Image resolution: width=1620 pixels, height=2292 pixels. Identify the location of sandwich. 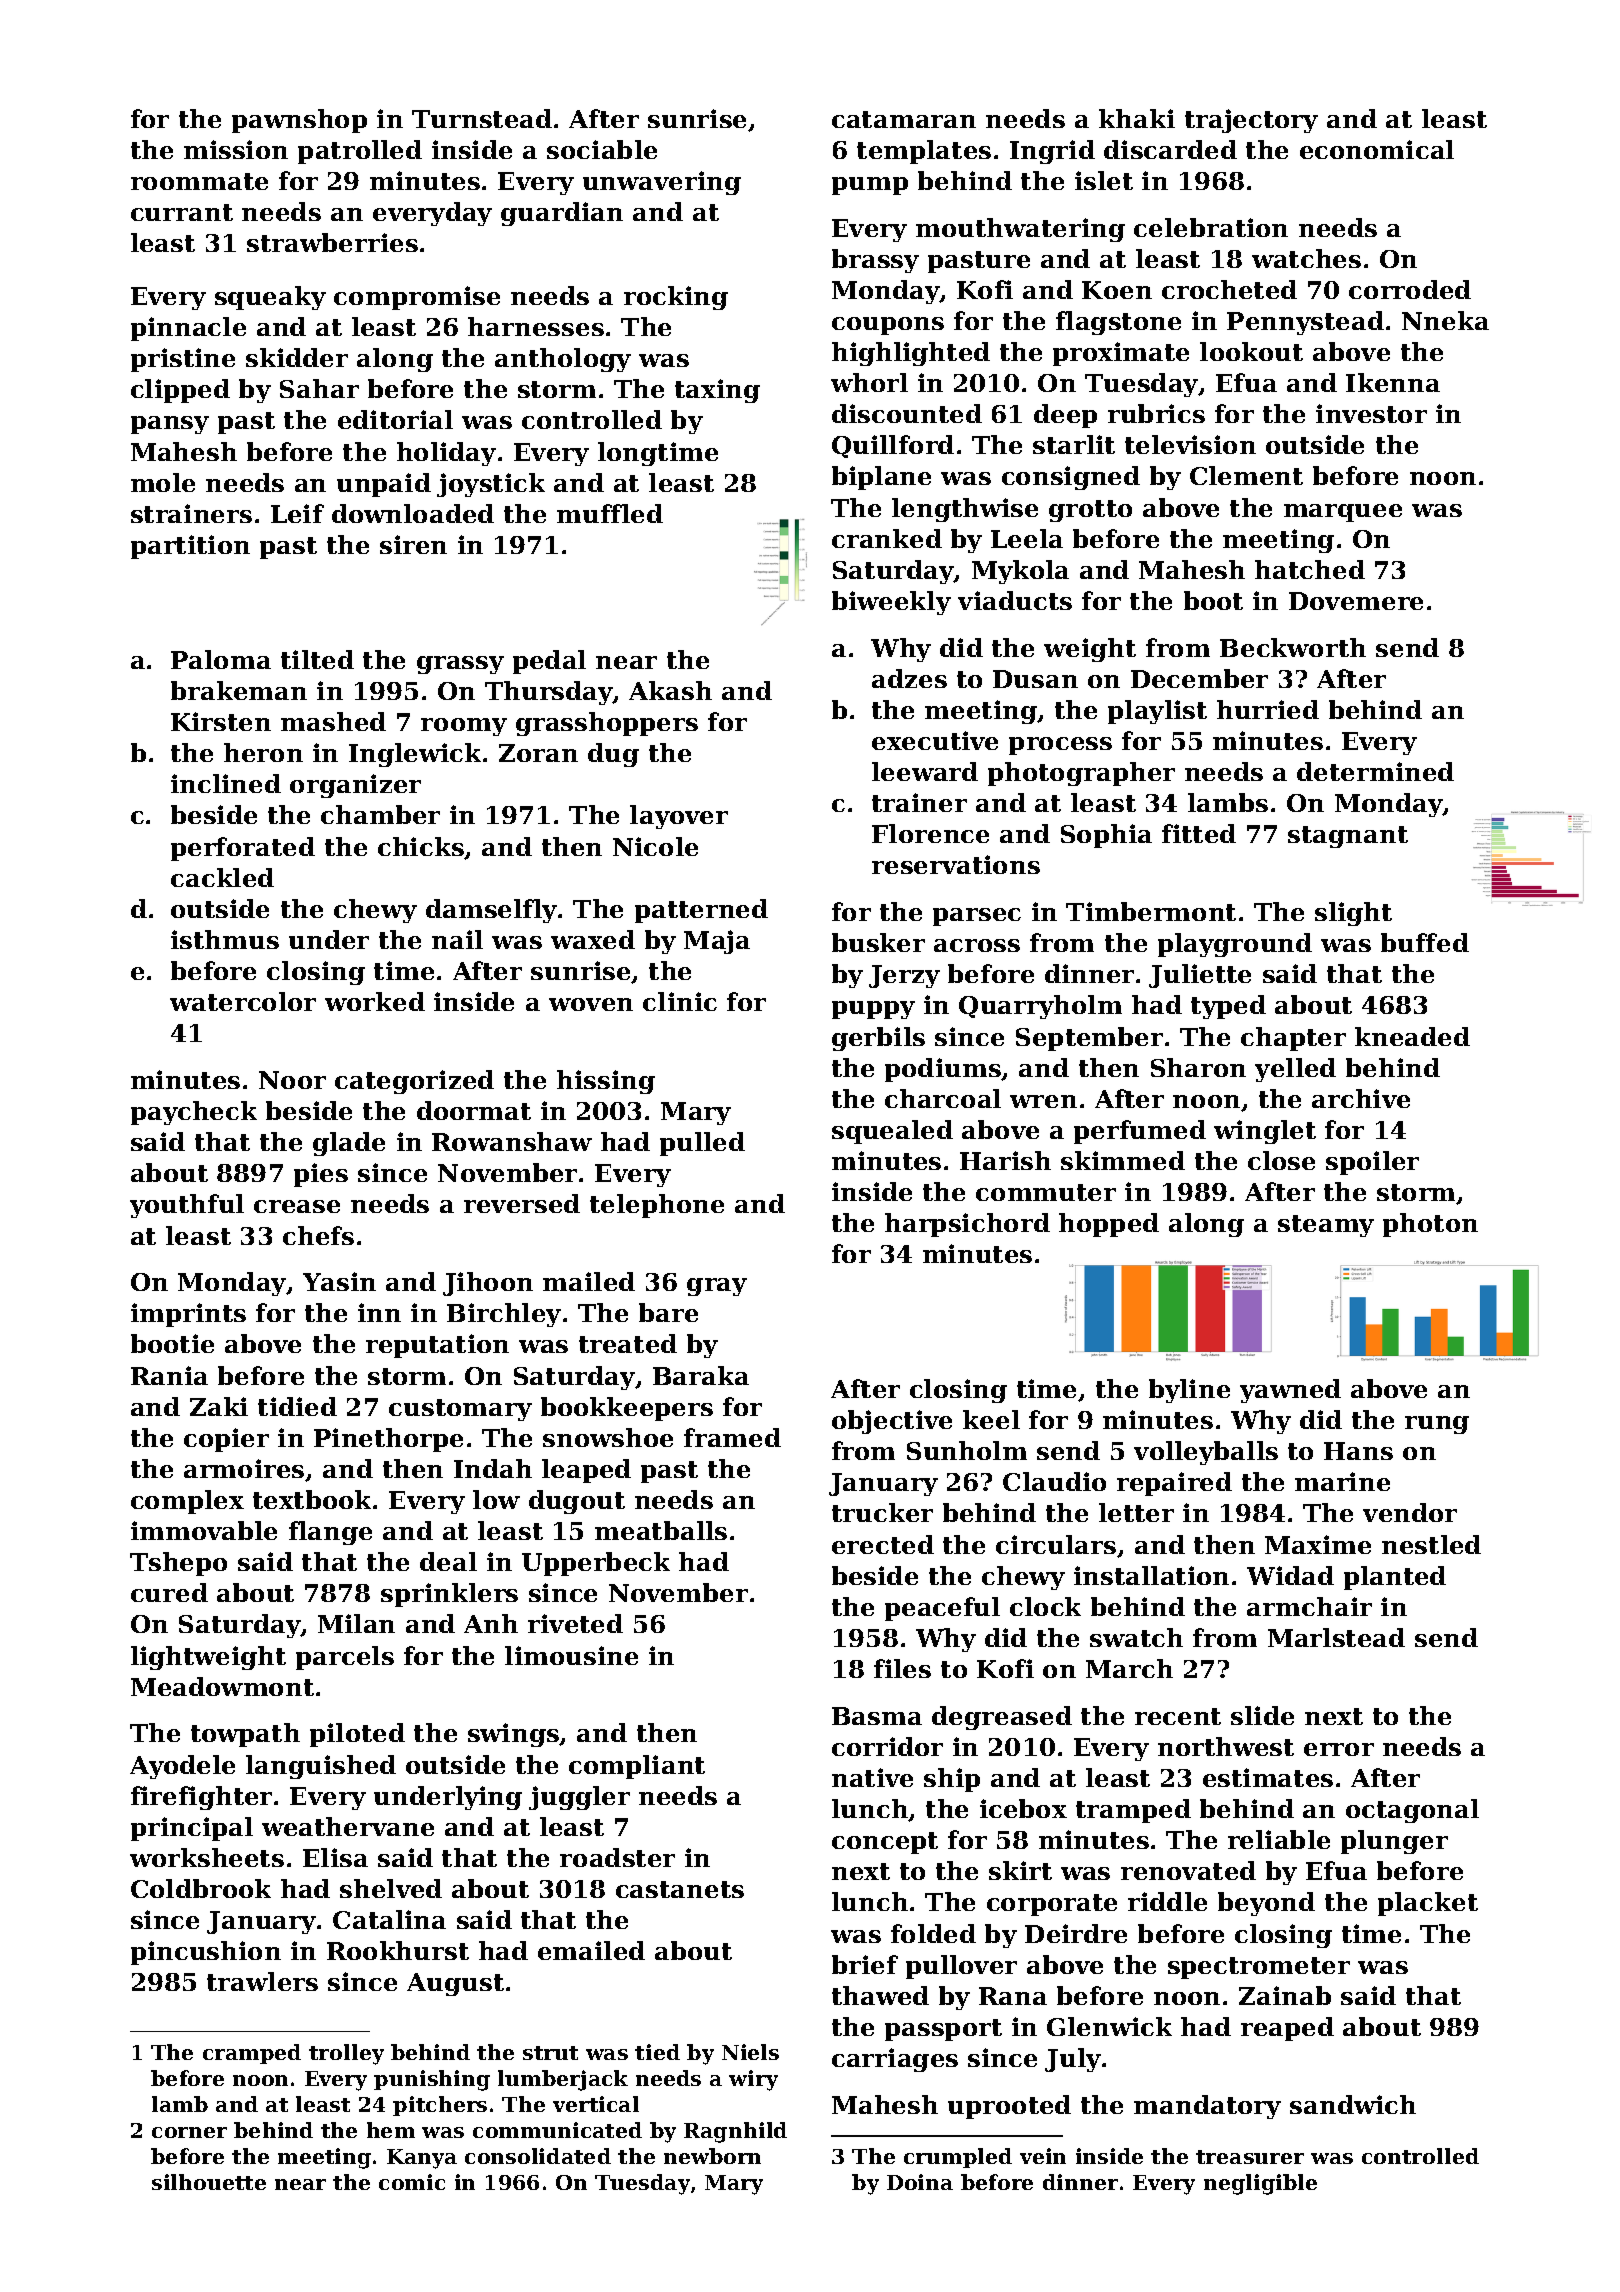
(1353, 2104).
